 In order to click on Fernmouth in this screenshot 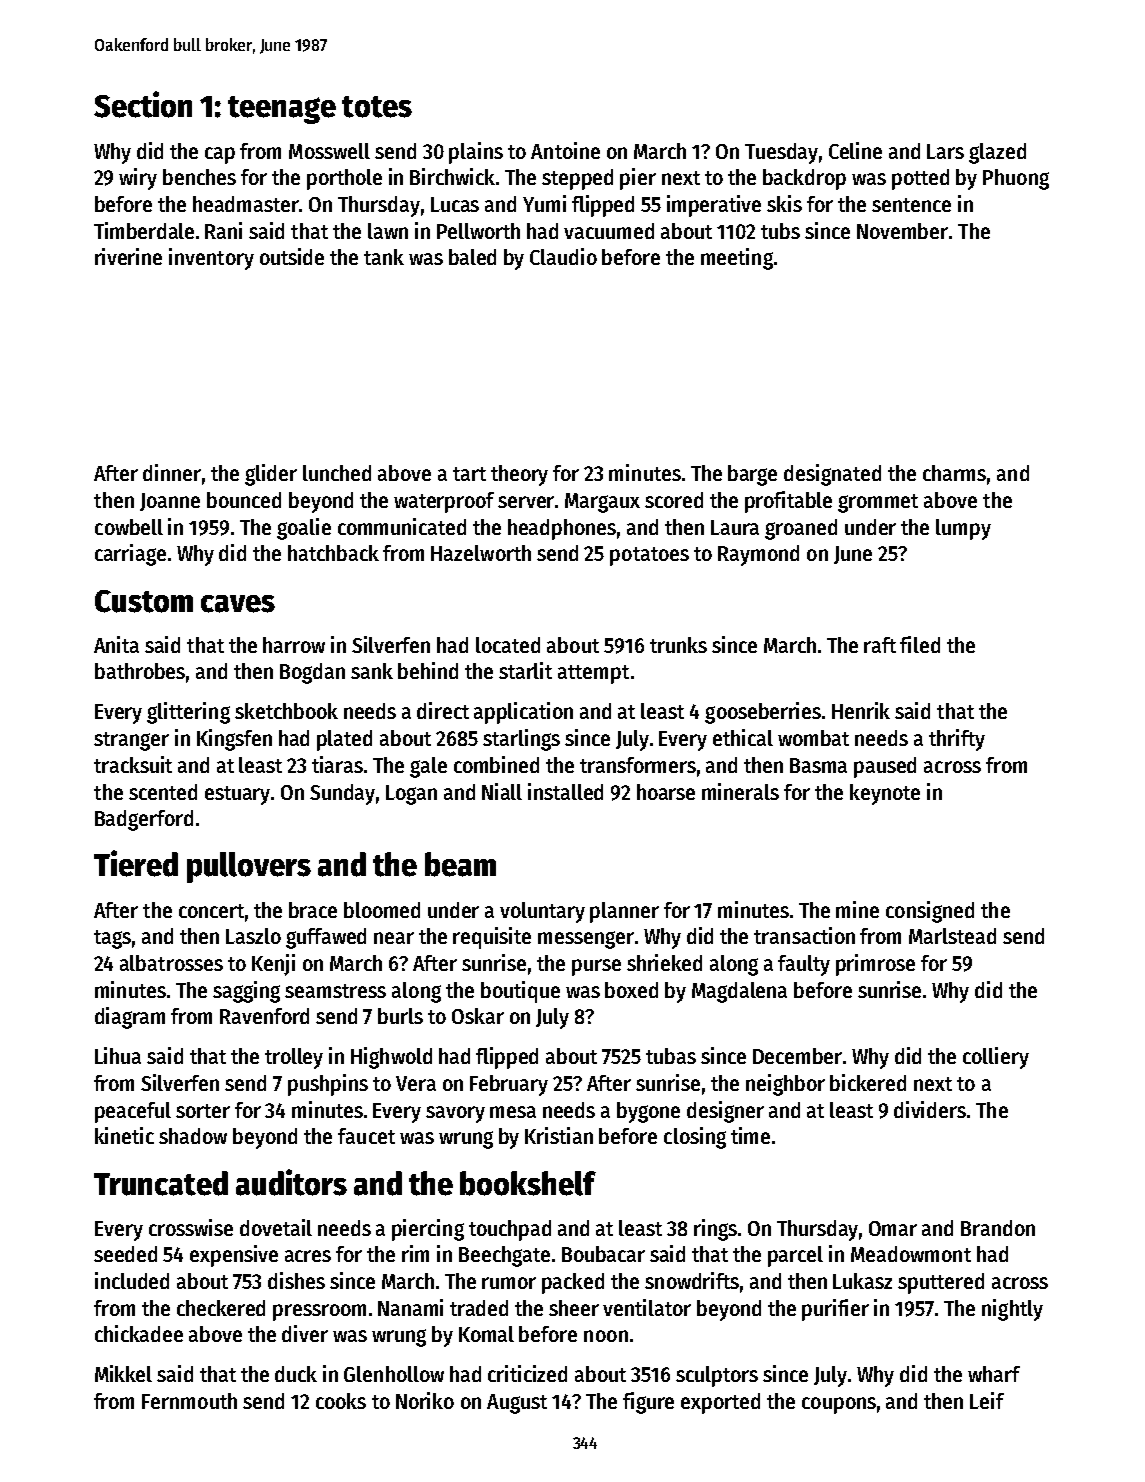, I will do `click(189, 1401)`.
